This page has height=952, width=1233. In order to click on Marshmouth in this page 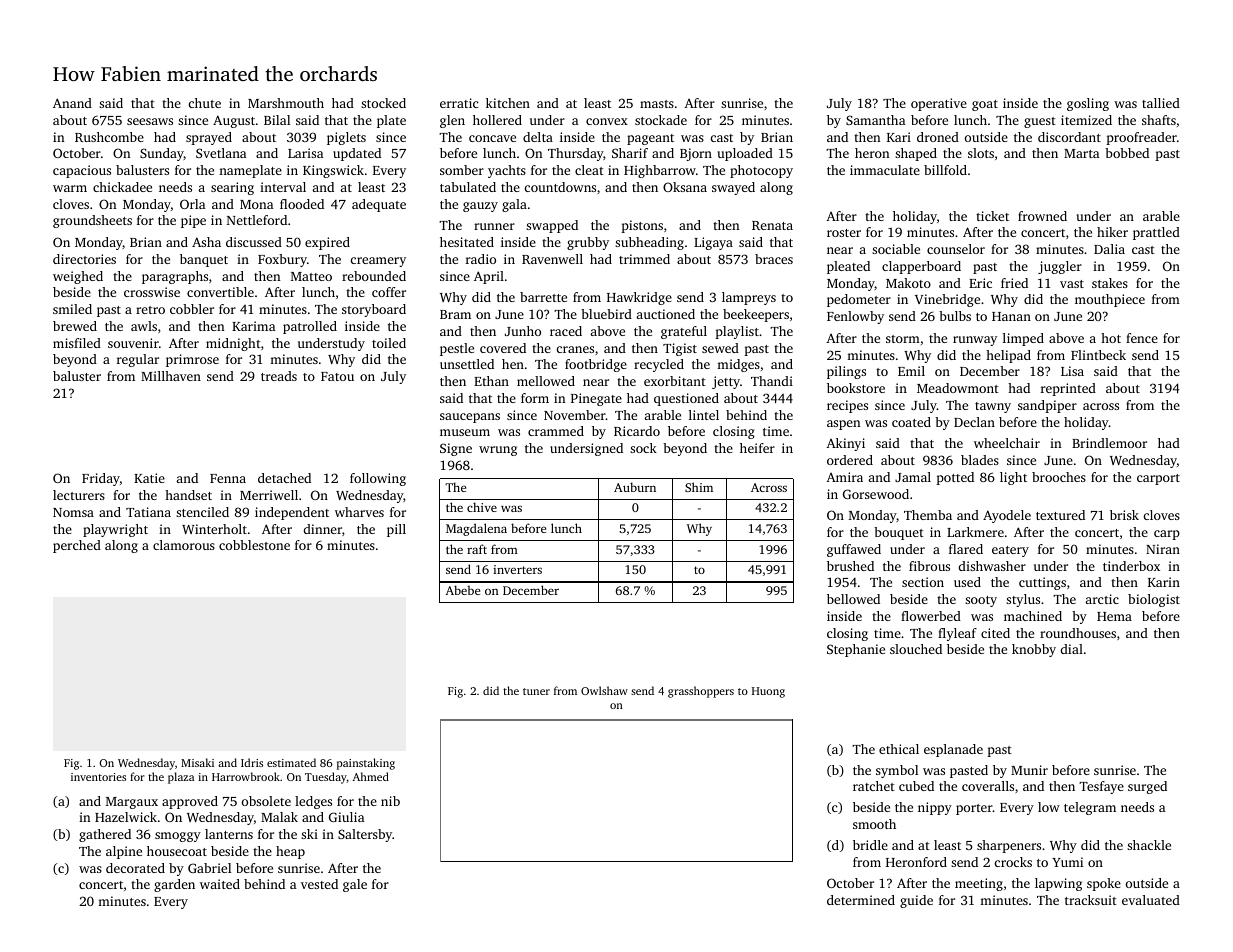, I will do `click(286, 103)`.
